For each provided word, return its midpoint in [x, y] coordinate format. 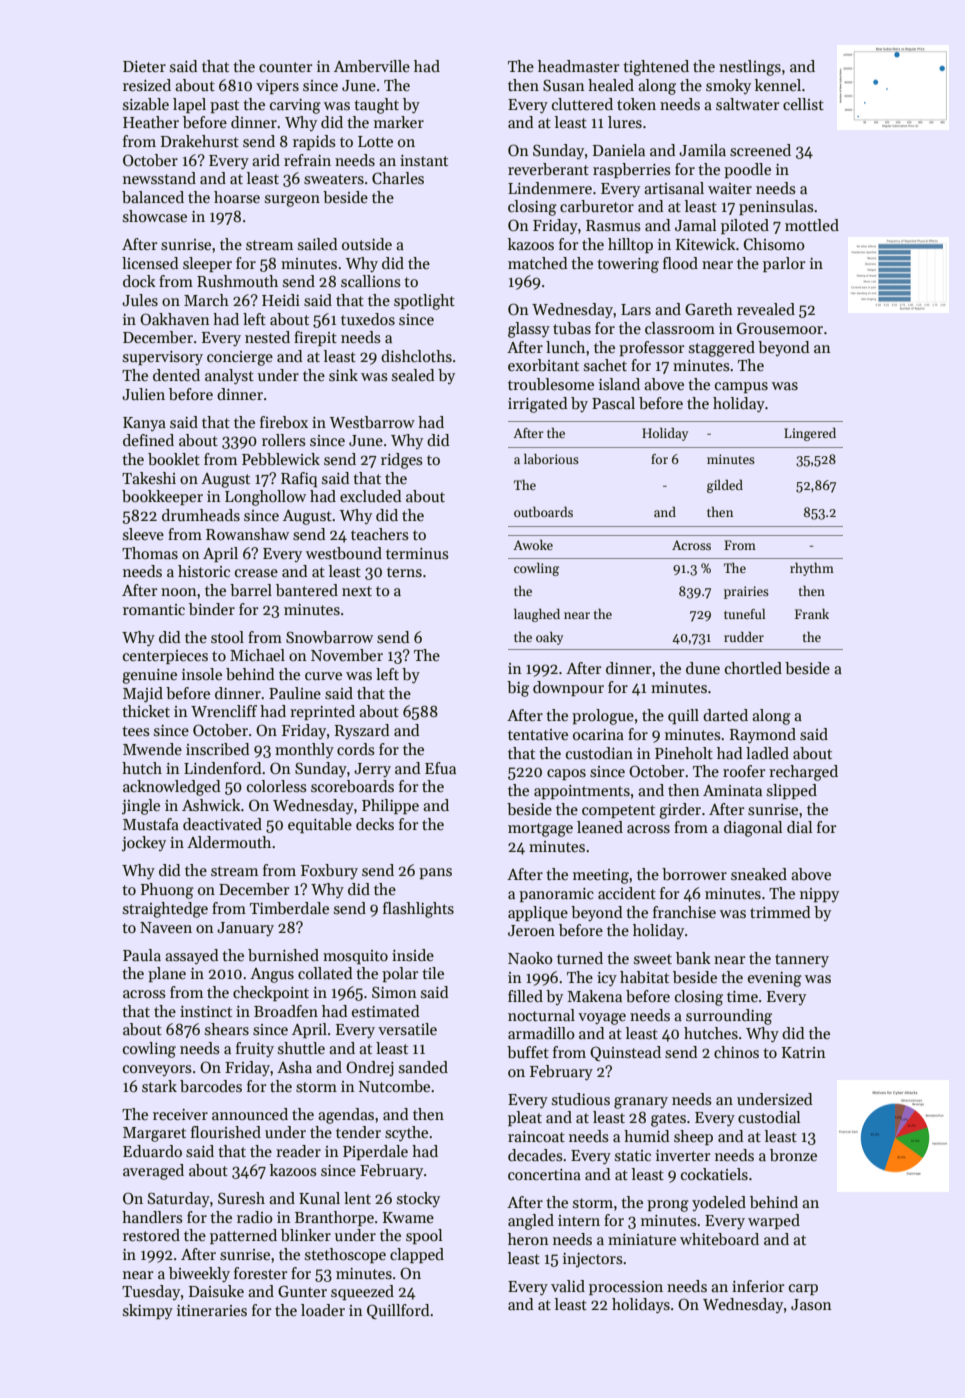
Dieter [144, 66]
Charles [398, 178]
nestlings [750, 68]
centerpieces [165, 657]
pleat [525, 1118]
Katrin [804, 1052]
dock [139, 281]
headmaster [579, 66]
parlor [784, 264]
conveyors [157, 1070]
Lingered [810, 434]
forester [261, 1273]
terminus [417, 554]
